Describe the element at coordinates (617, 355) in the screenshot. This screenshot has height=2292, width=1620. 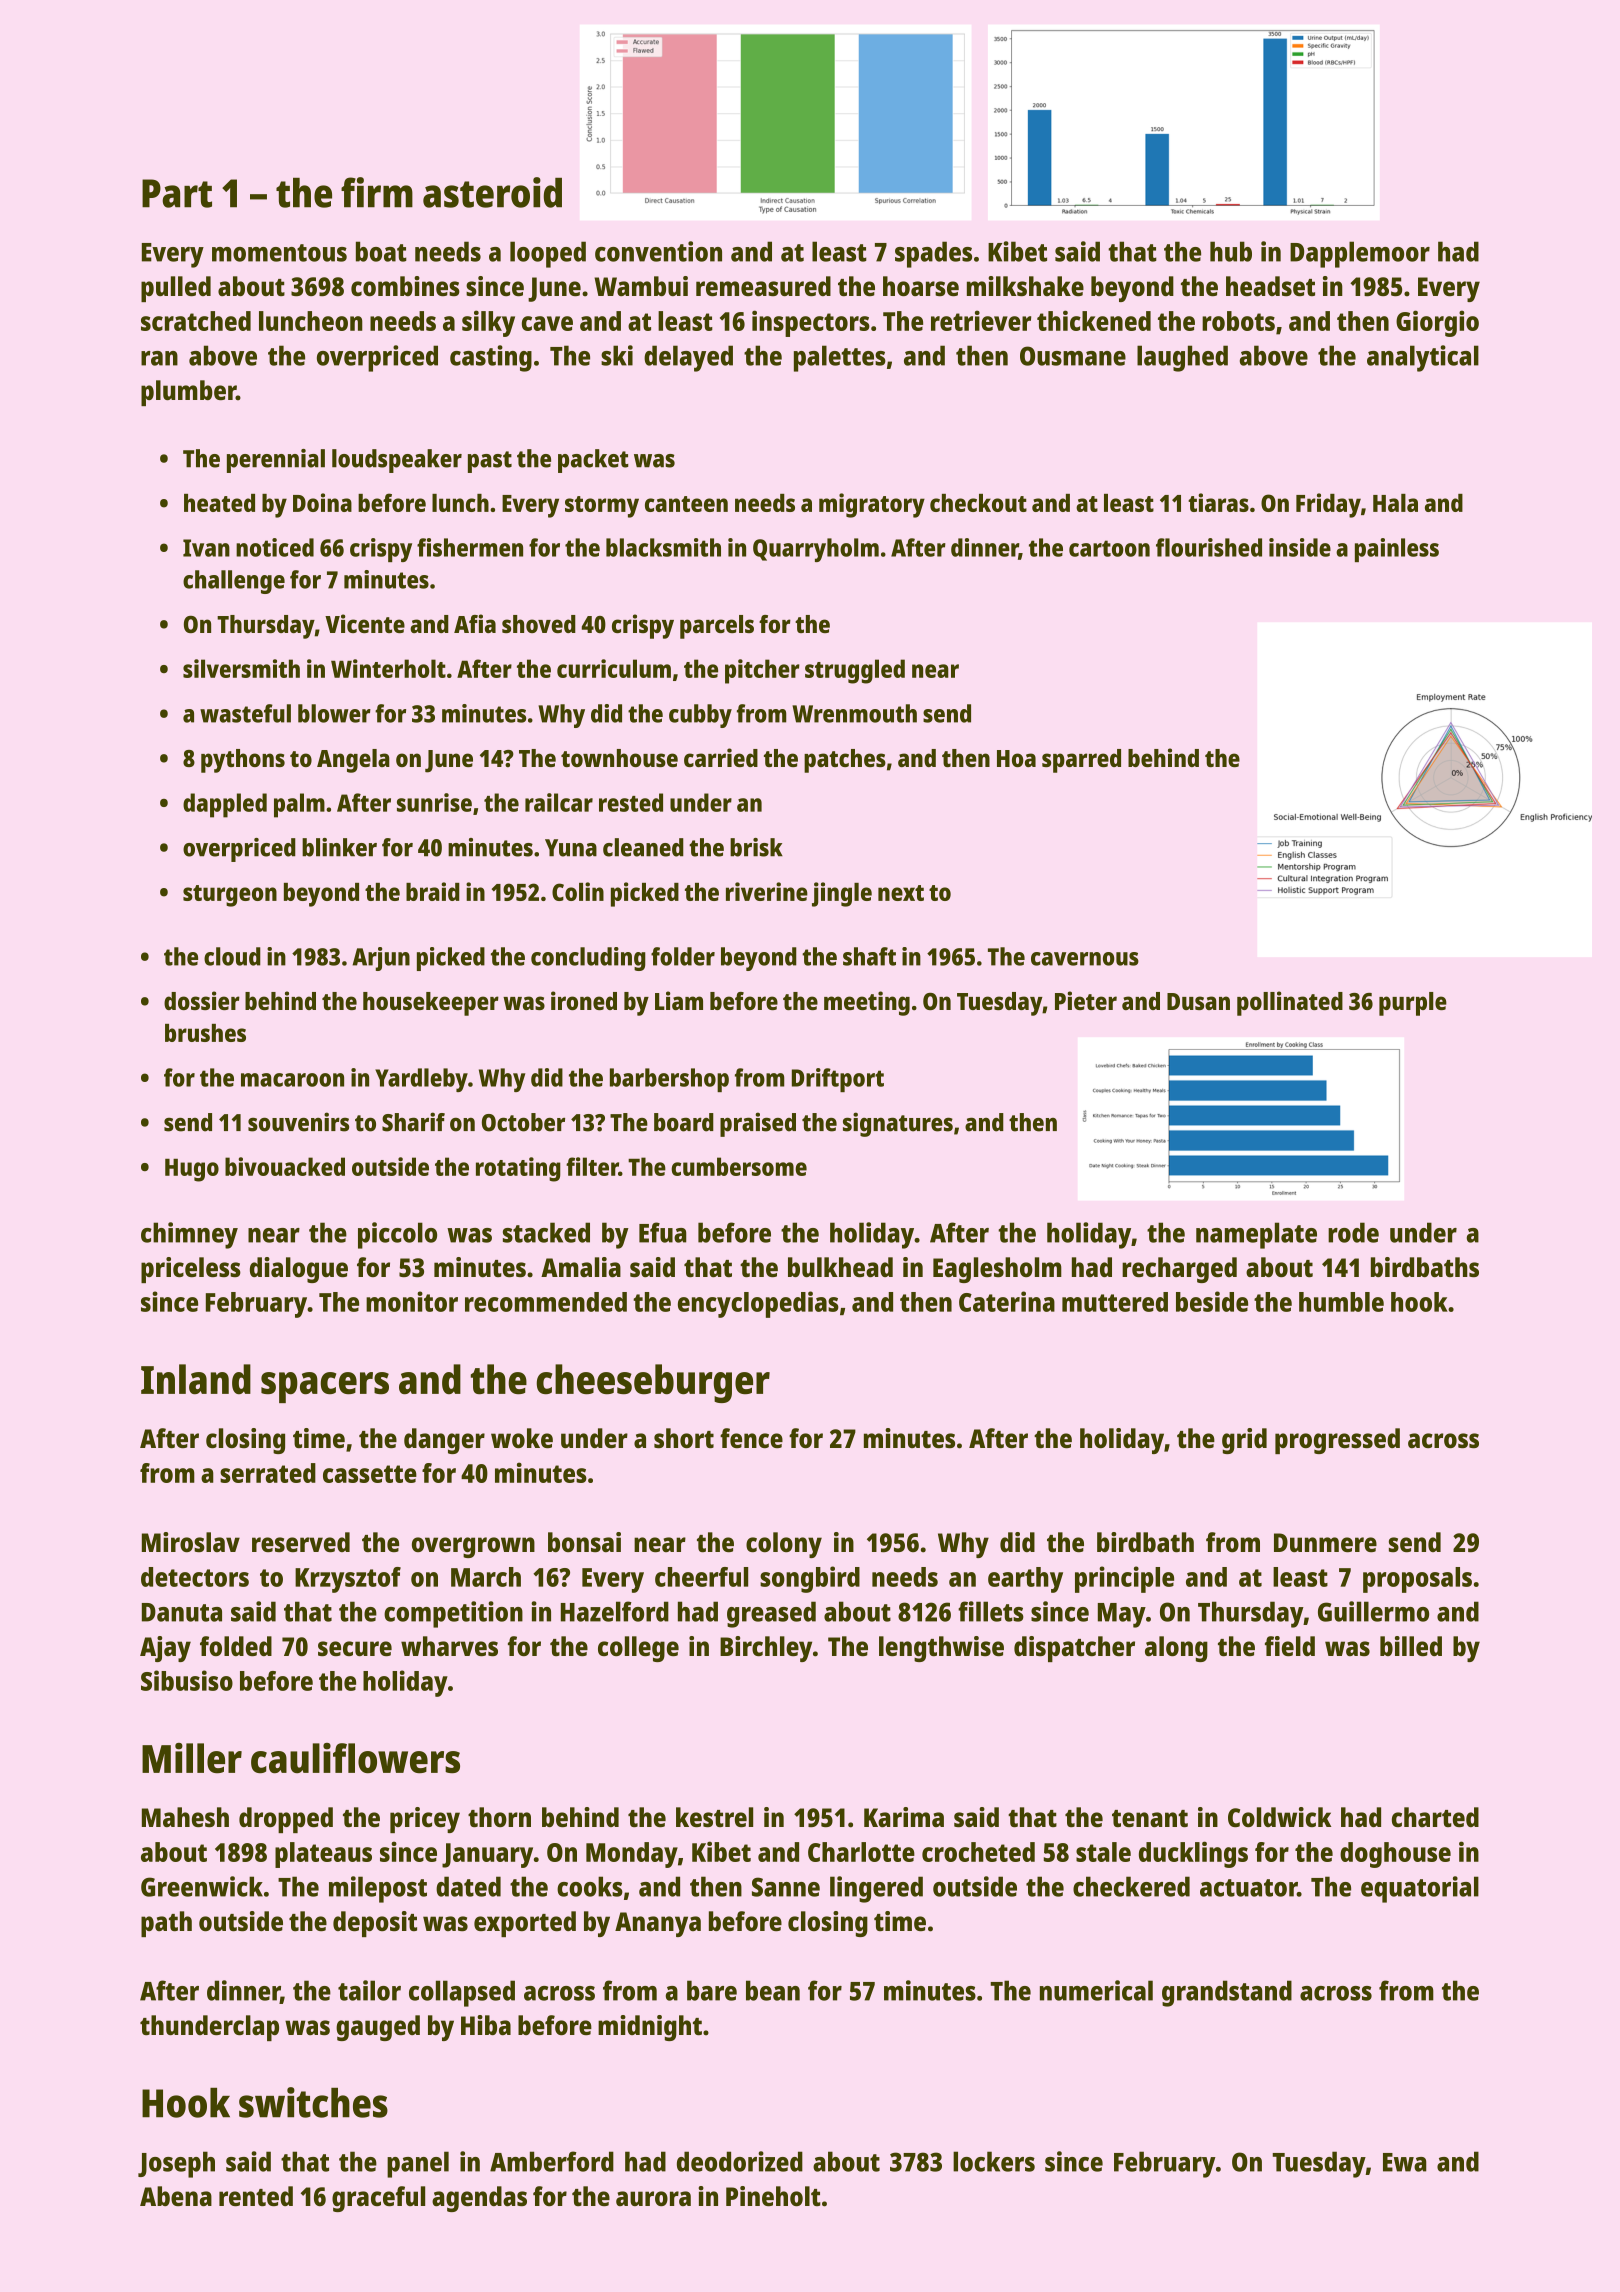
I see `ski` at that location.
